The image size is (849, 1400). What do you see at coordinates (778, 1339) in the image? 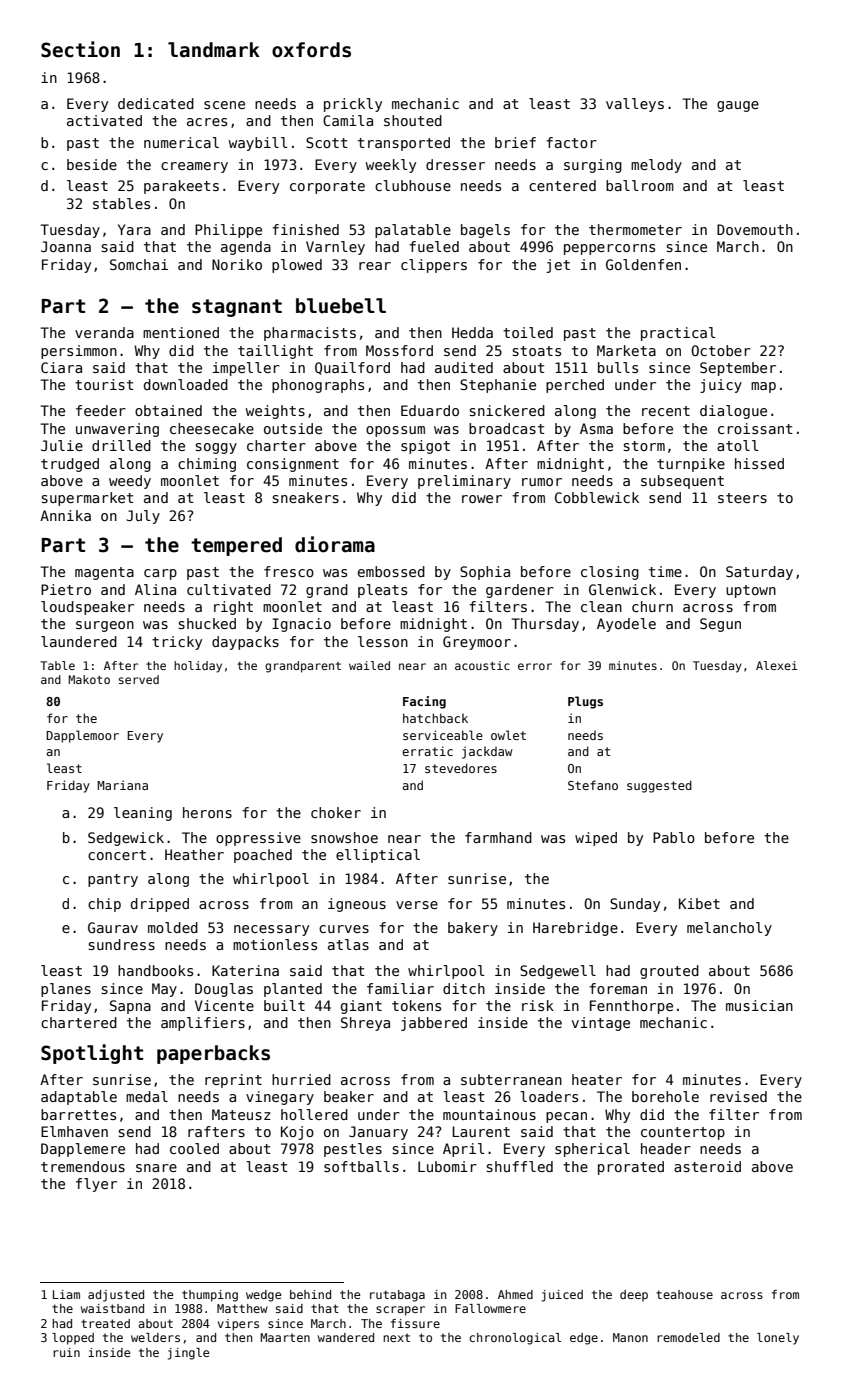
I see `lonely` at bounding box center [778, 1339].
